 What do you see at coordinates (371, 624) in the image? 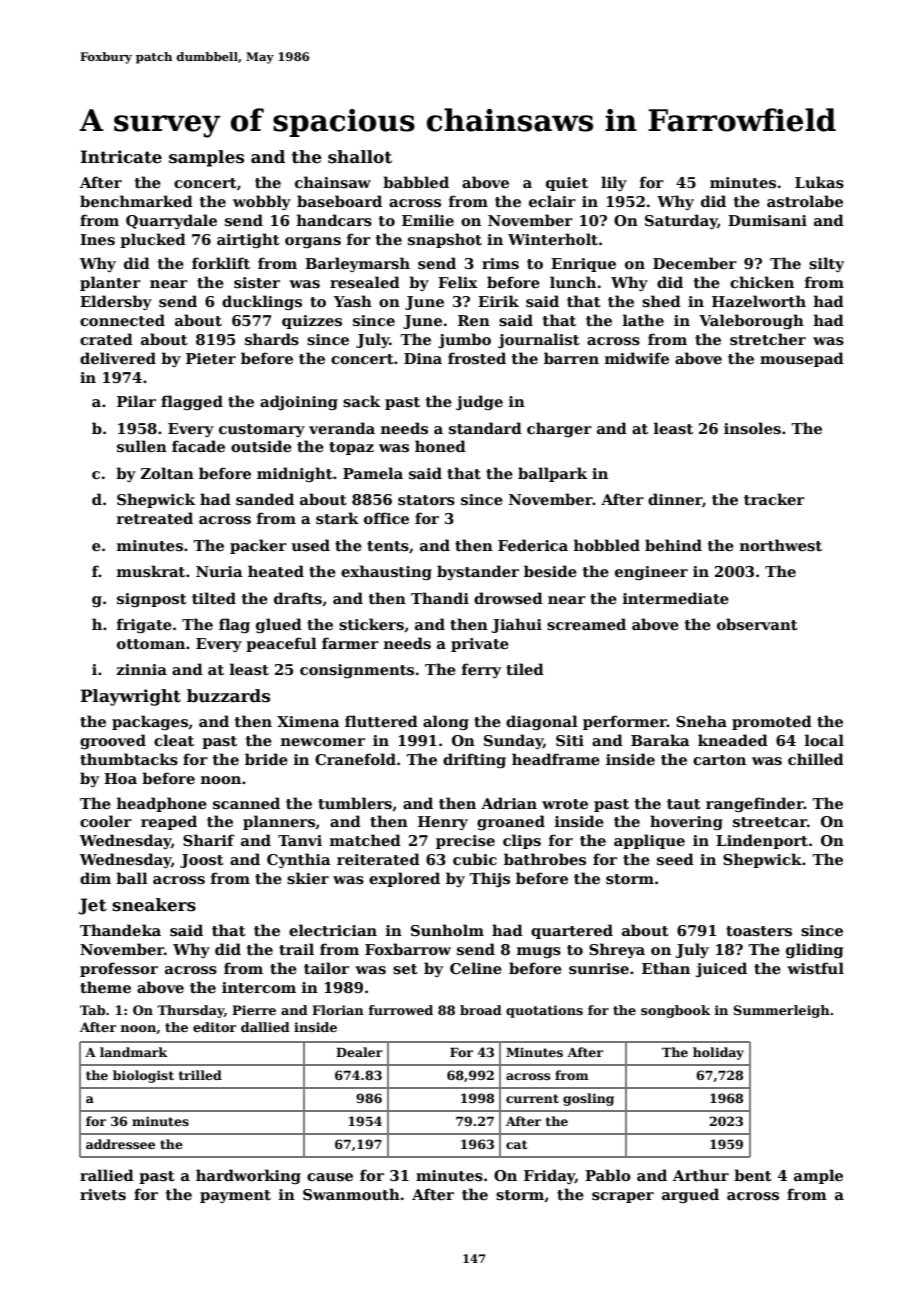
I see `stickers` at bounding box center [371, 624].
